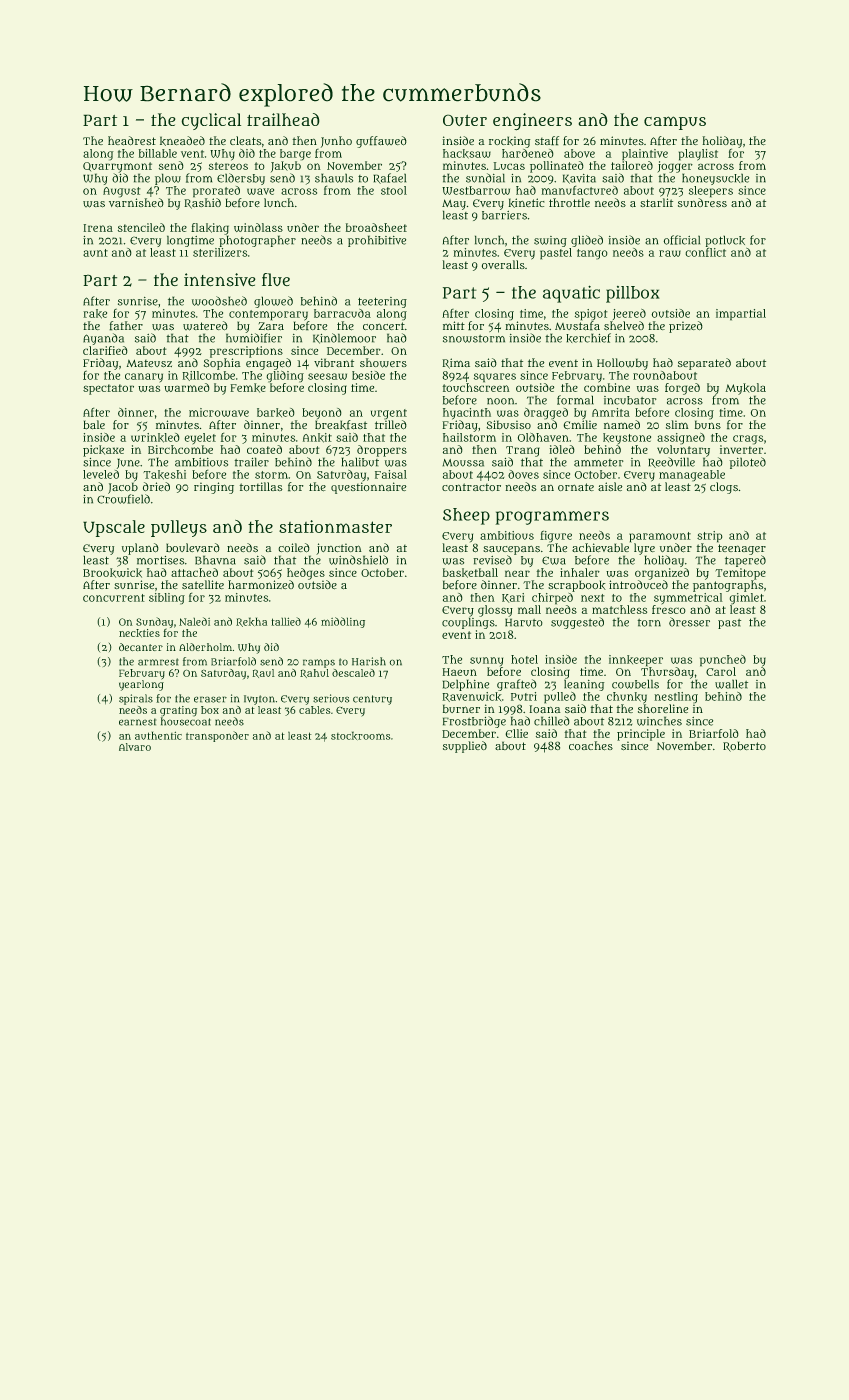 The width and height of the document is (849, 1400). I want to click on kneaded, so click(182, 141).
